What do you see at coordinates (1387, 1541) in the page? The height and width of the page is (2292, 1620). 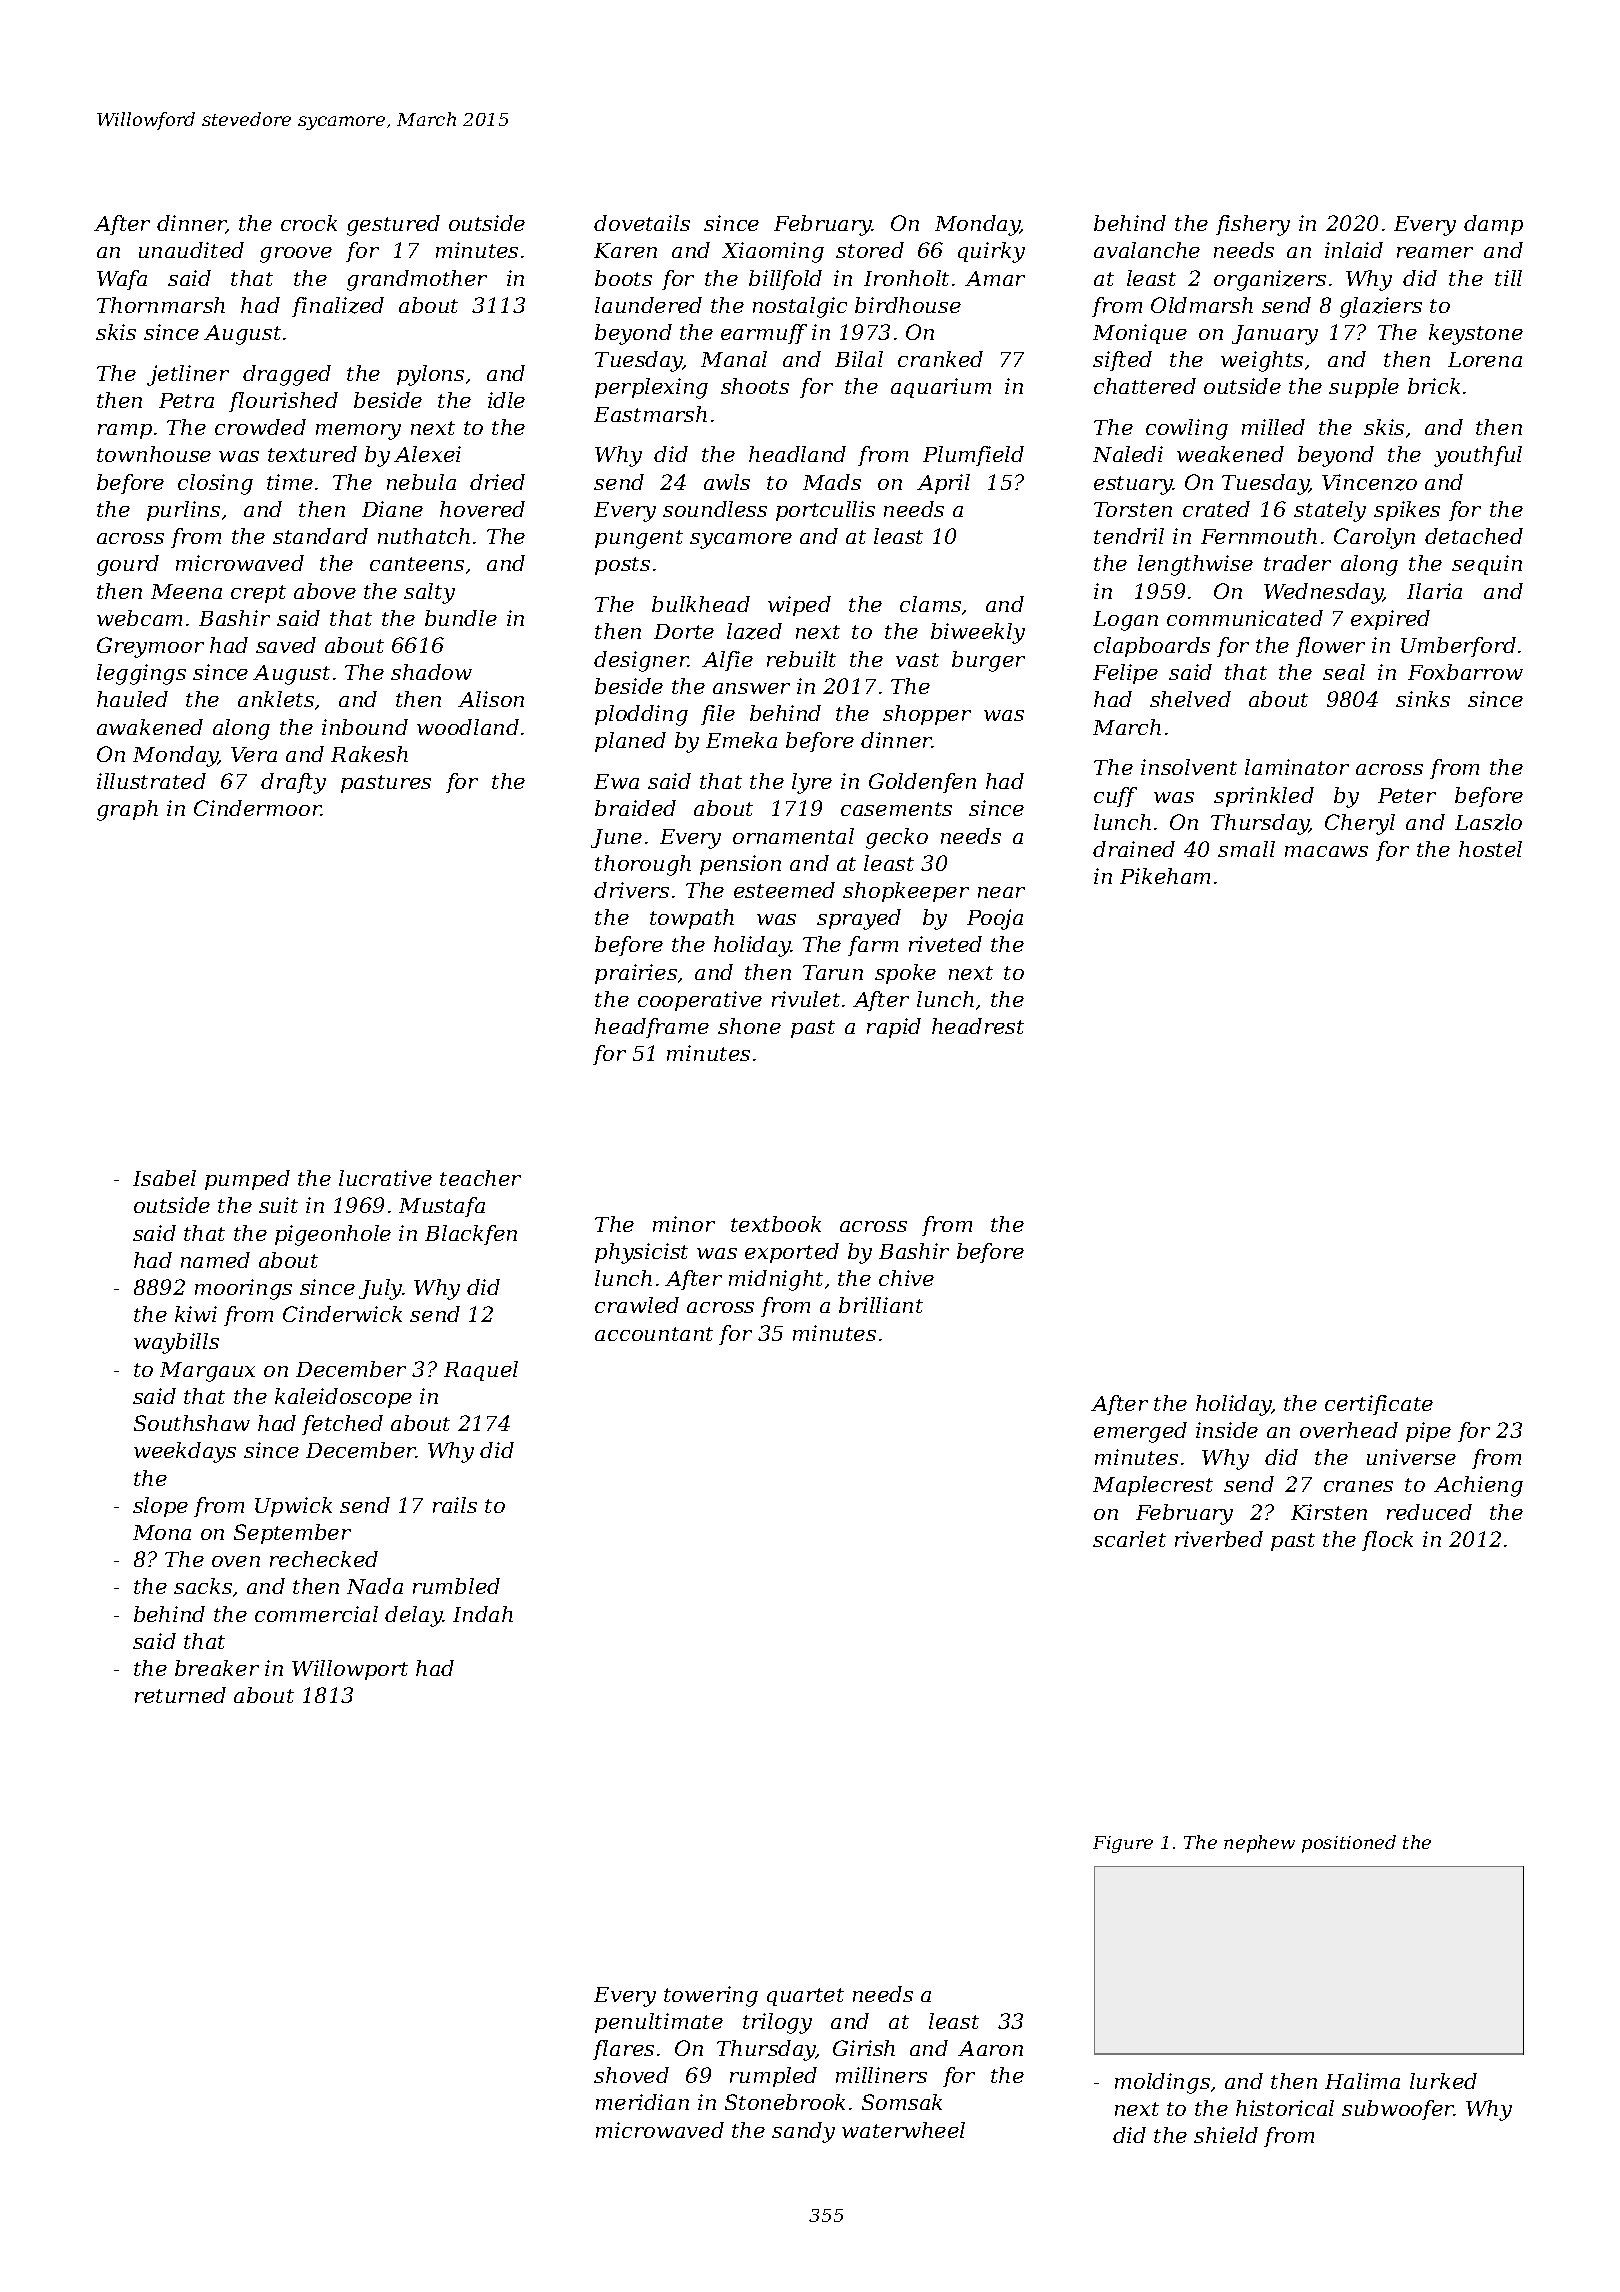 I see `flock` at bounding box center [1387, 1541].
